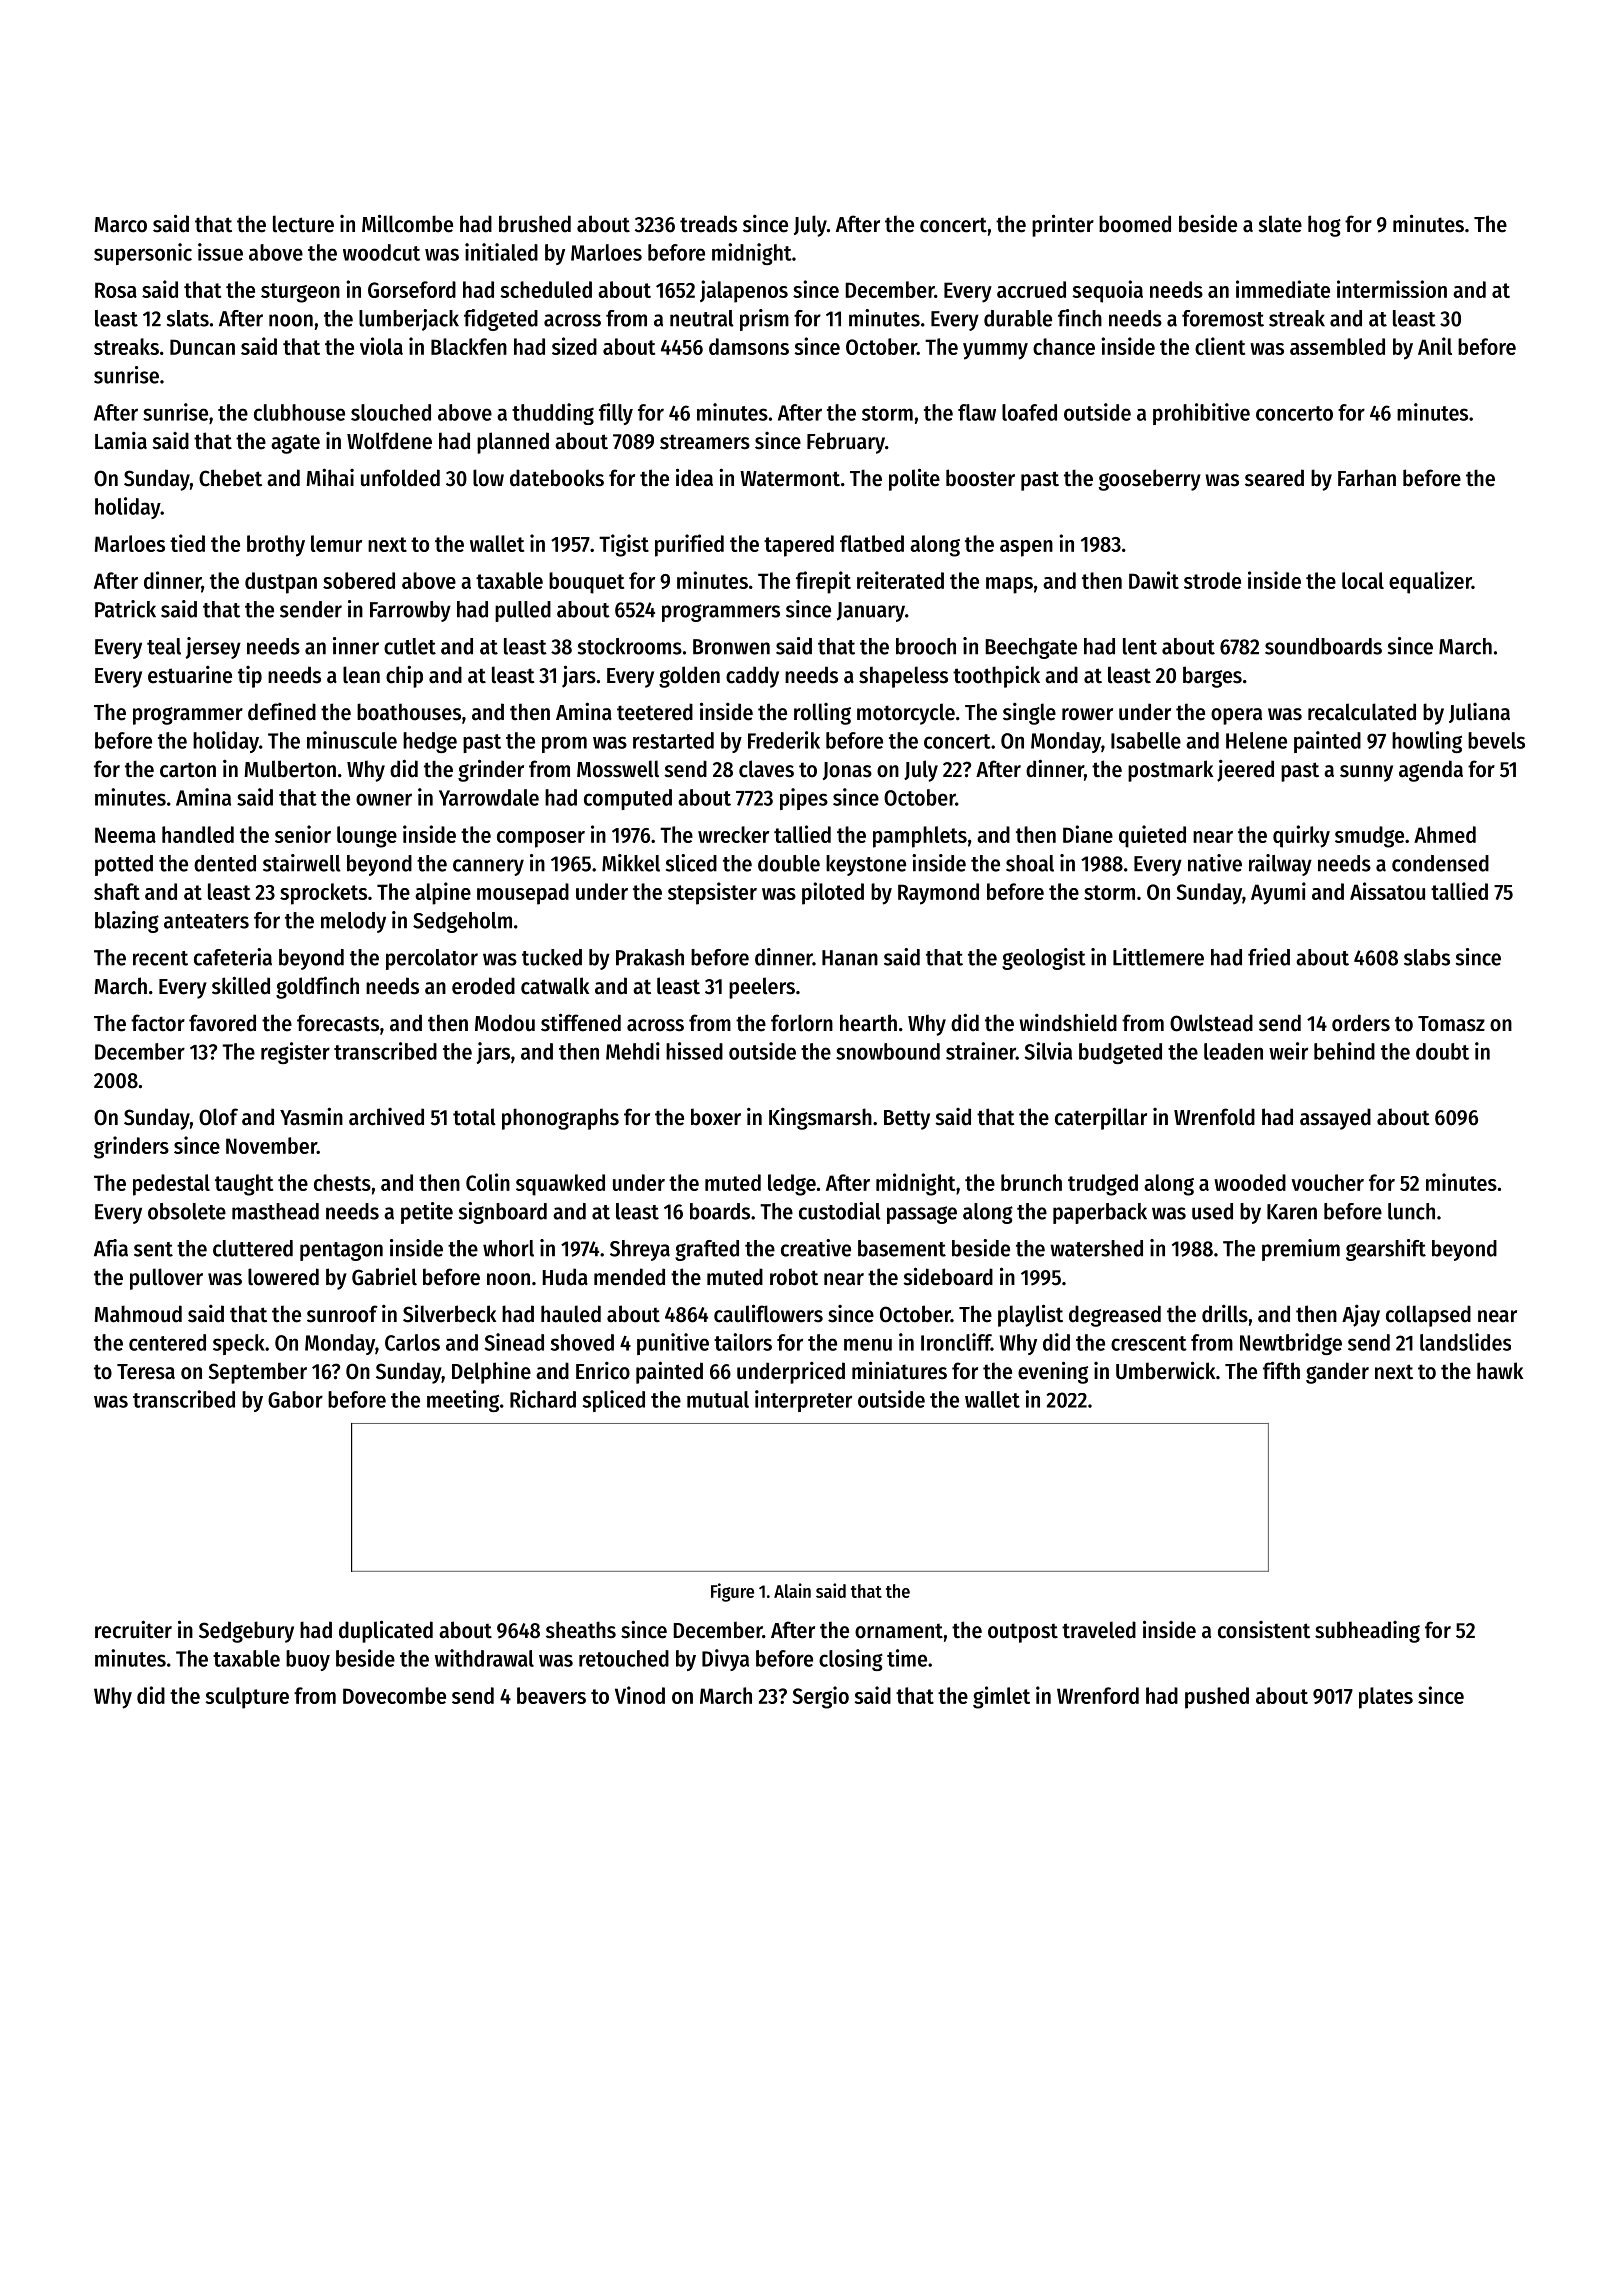  Describe the element at coordinates (1217, 1698) in the page. I see `pushed` at that location.
